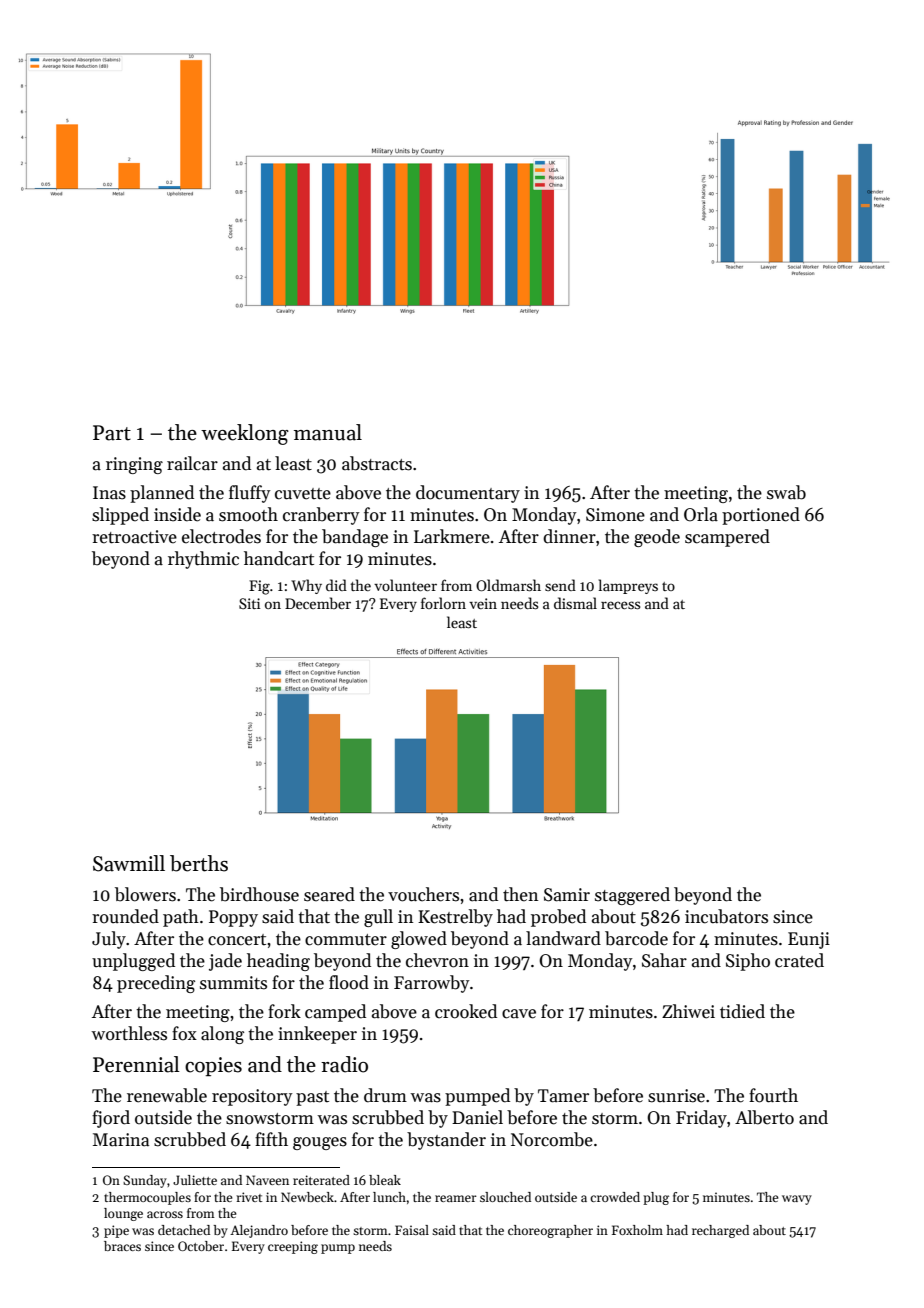 The width and height of the screenshot is (924, 1308). Describe the element at coordinates (192, 463) in the screenshot. I see `railcar` at that location.
